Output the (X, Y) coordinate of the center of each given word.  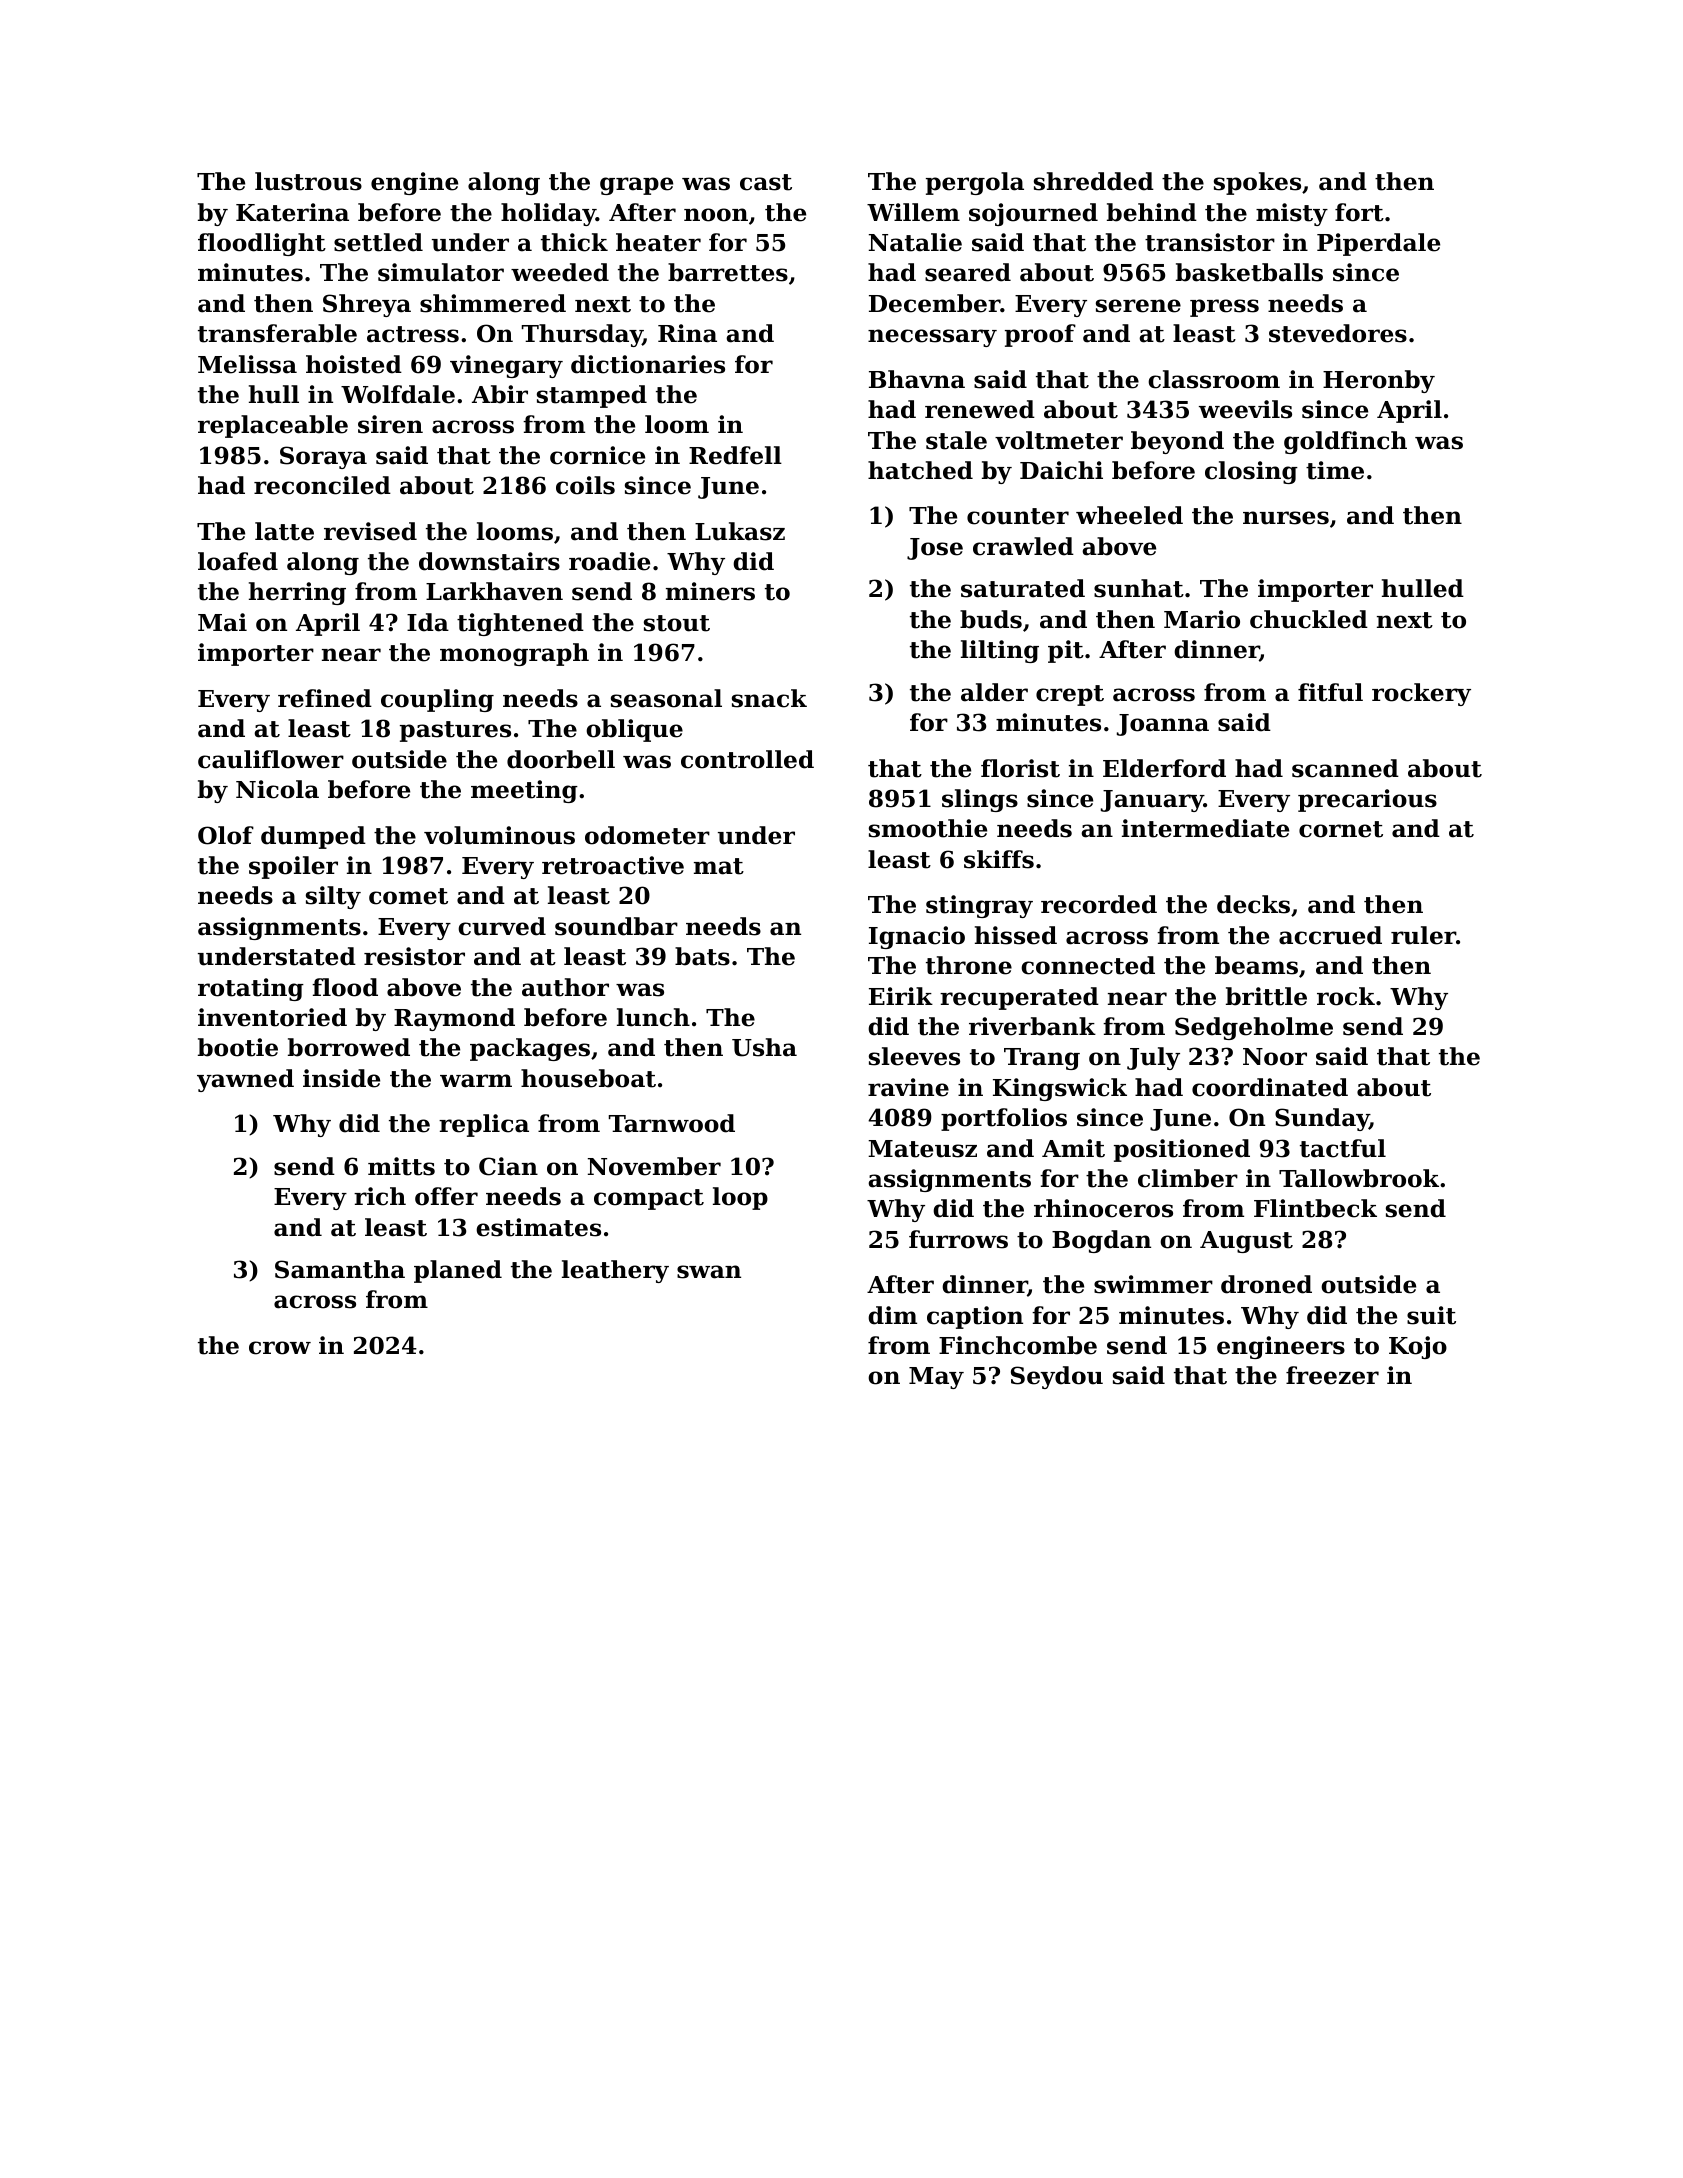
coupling (437, 700)
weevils (1245, 409)
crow (280, 1348)
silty (333, 897)
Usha (764, 1047)
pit (1066, 651)
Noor (1275, 1057)
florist (1020, 768)
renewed (980, 409)
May (936, 1378)
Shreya (367, 305)
